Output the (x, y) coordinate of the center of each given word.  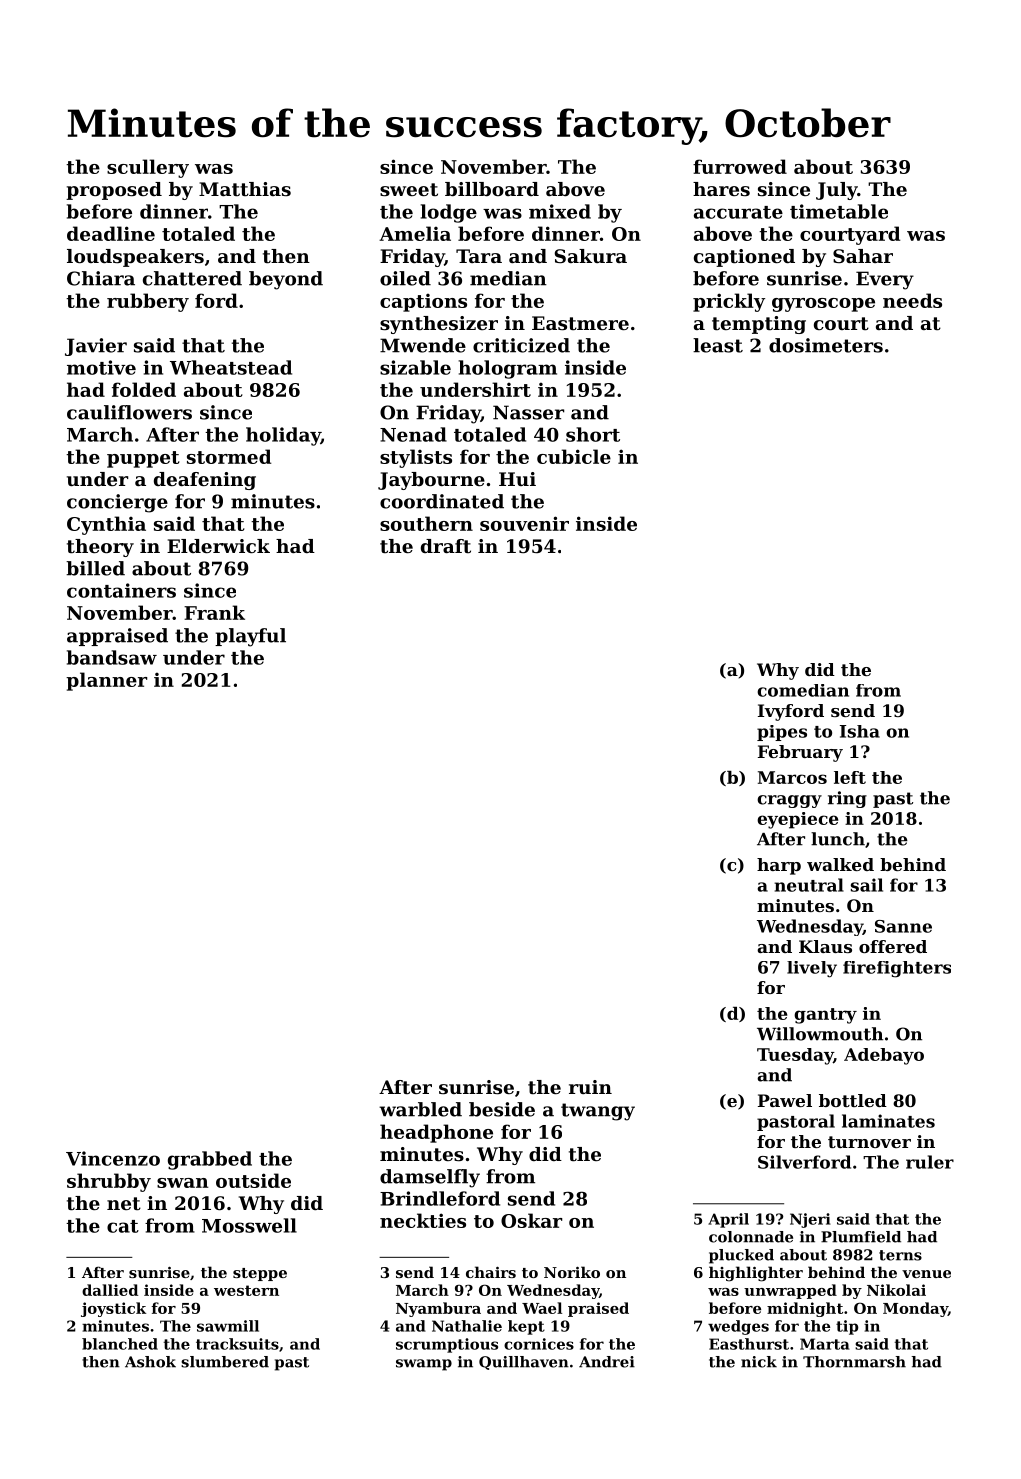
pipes (782, 733)
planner (106, 681)
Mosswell (249, 1225)
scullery (148, 168)
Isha (860, 731)
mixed (560, 211)
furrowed (740, 166)
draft (446, 546)
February (800, 753)
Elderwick (218, 546)
